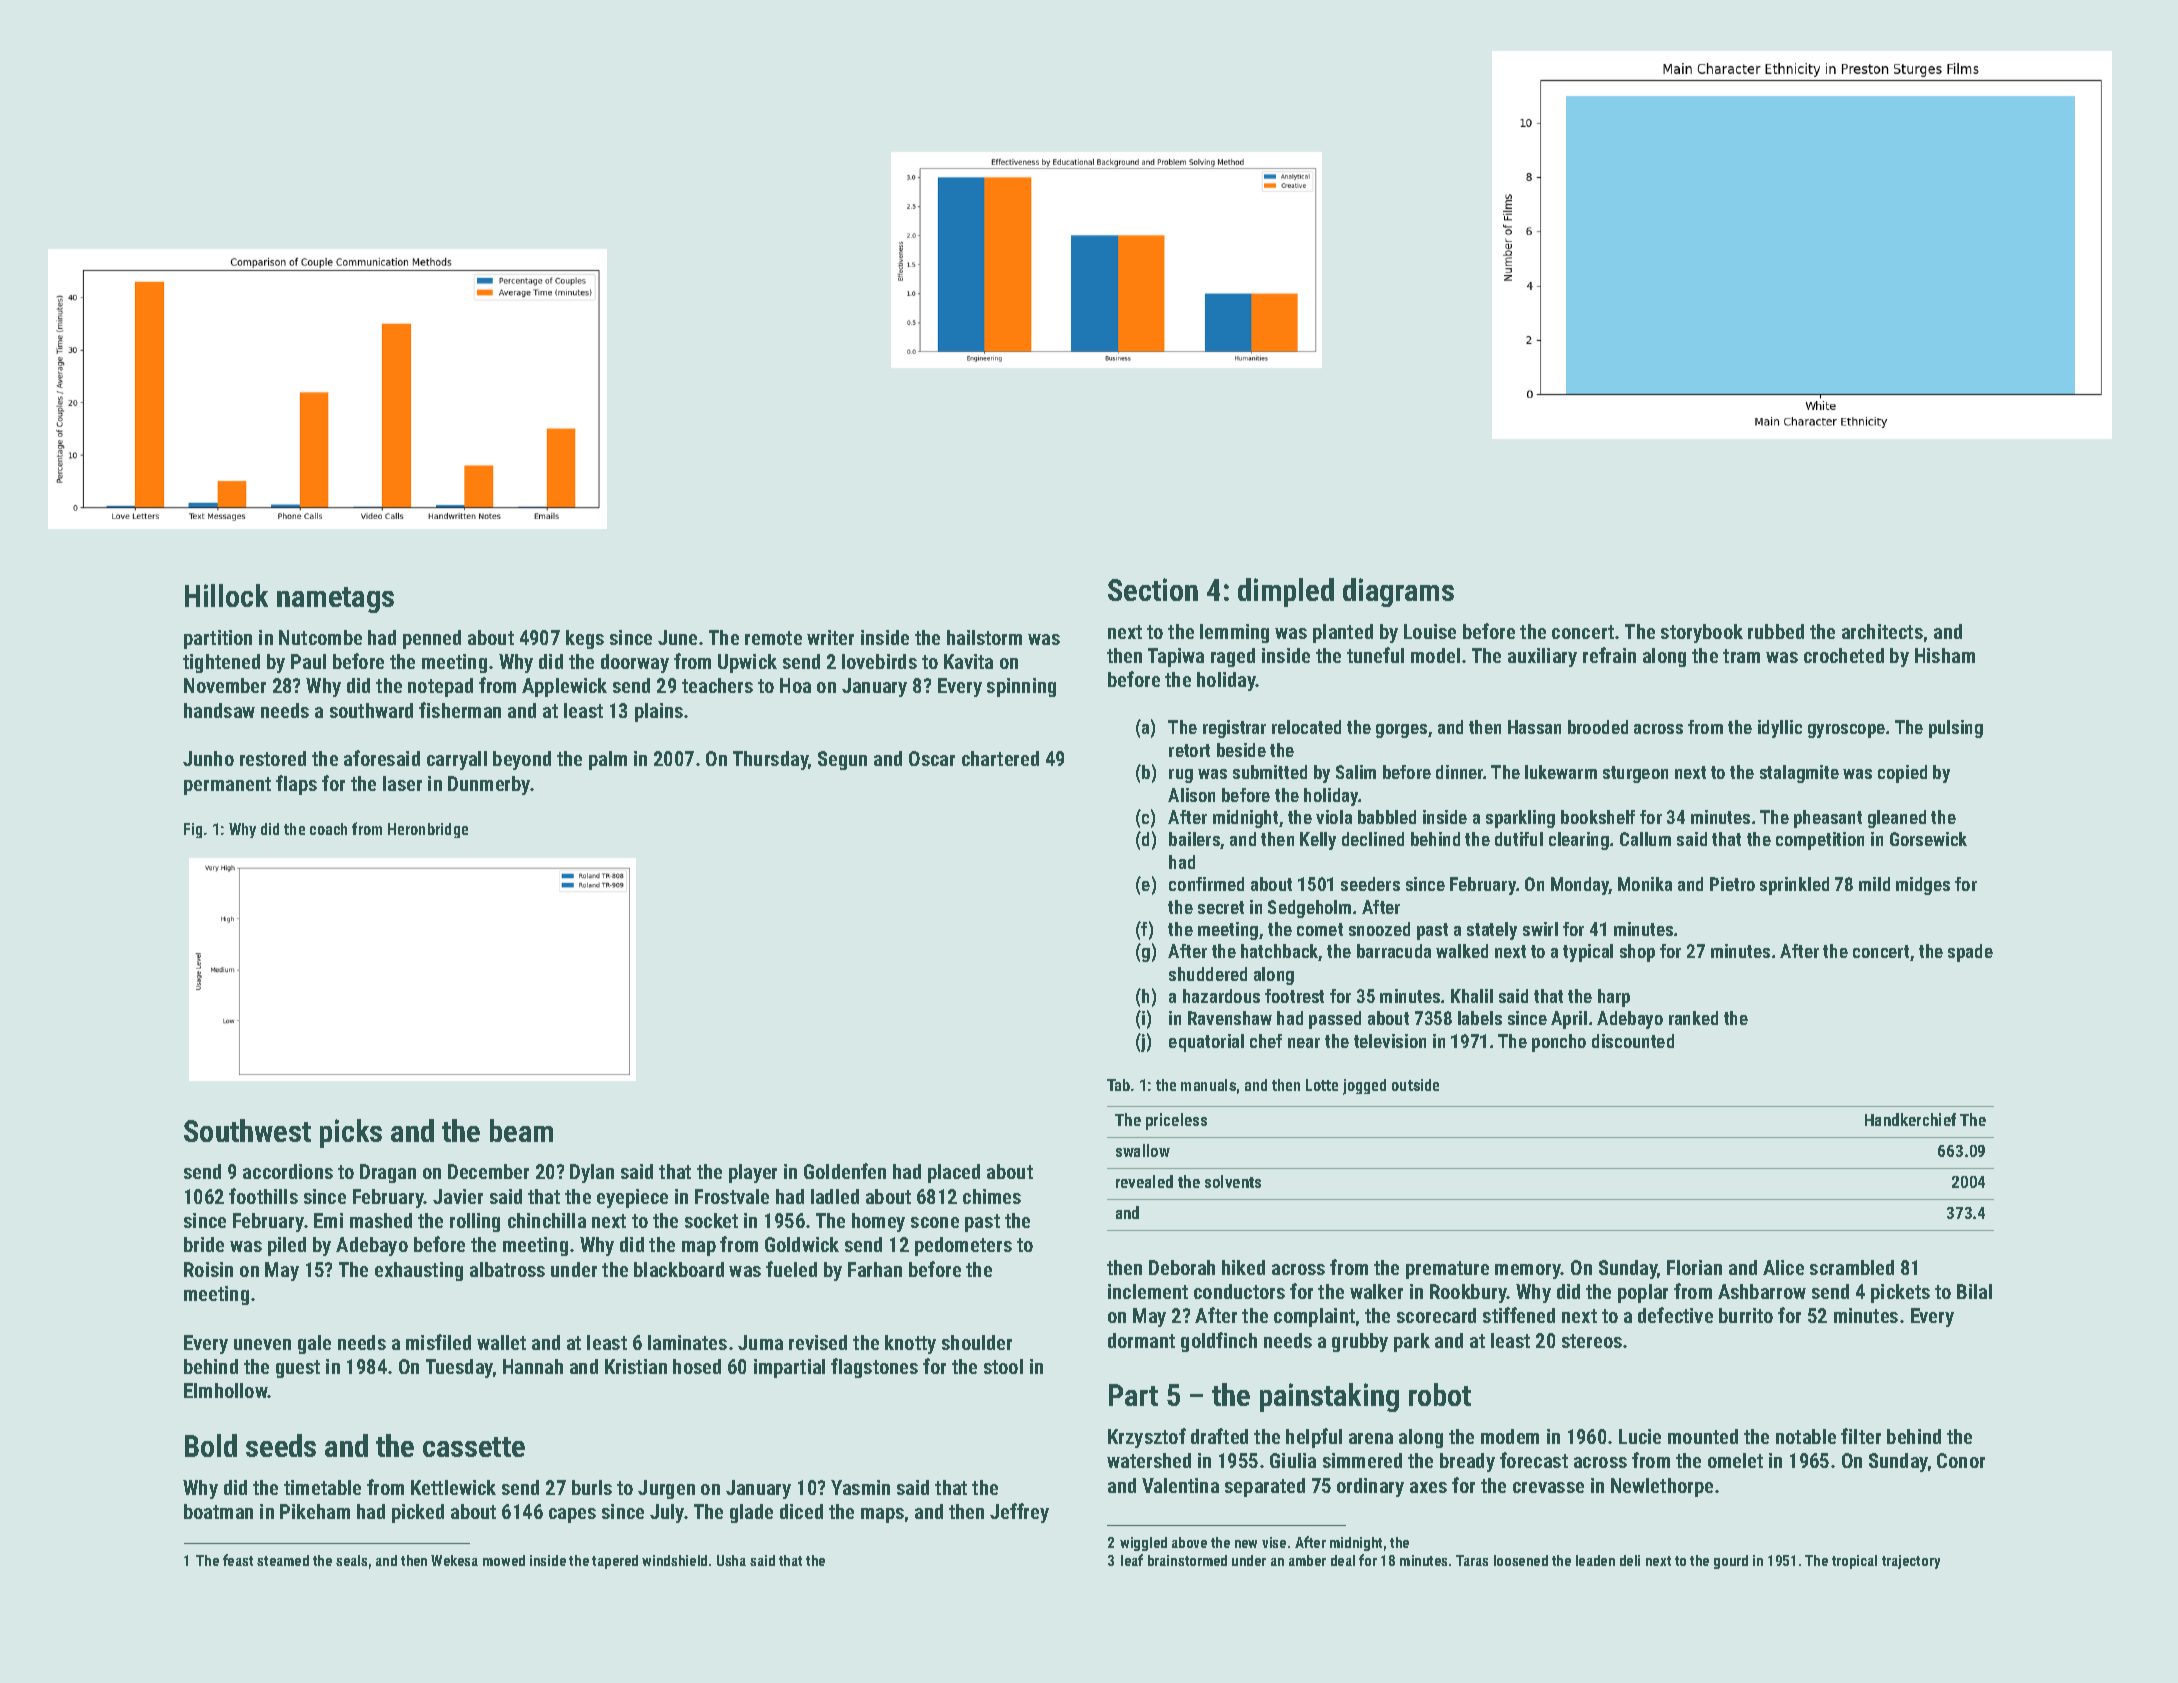 The height and width of the page is (1683, 2178). What do you see at coordinates (1187, 1560) in the page?
I see `brainstormed` at bounding box center [1187, 1560].
